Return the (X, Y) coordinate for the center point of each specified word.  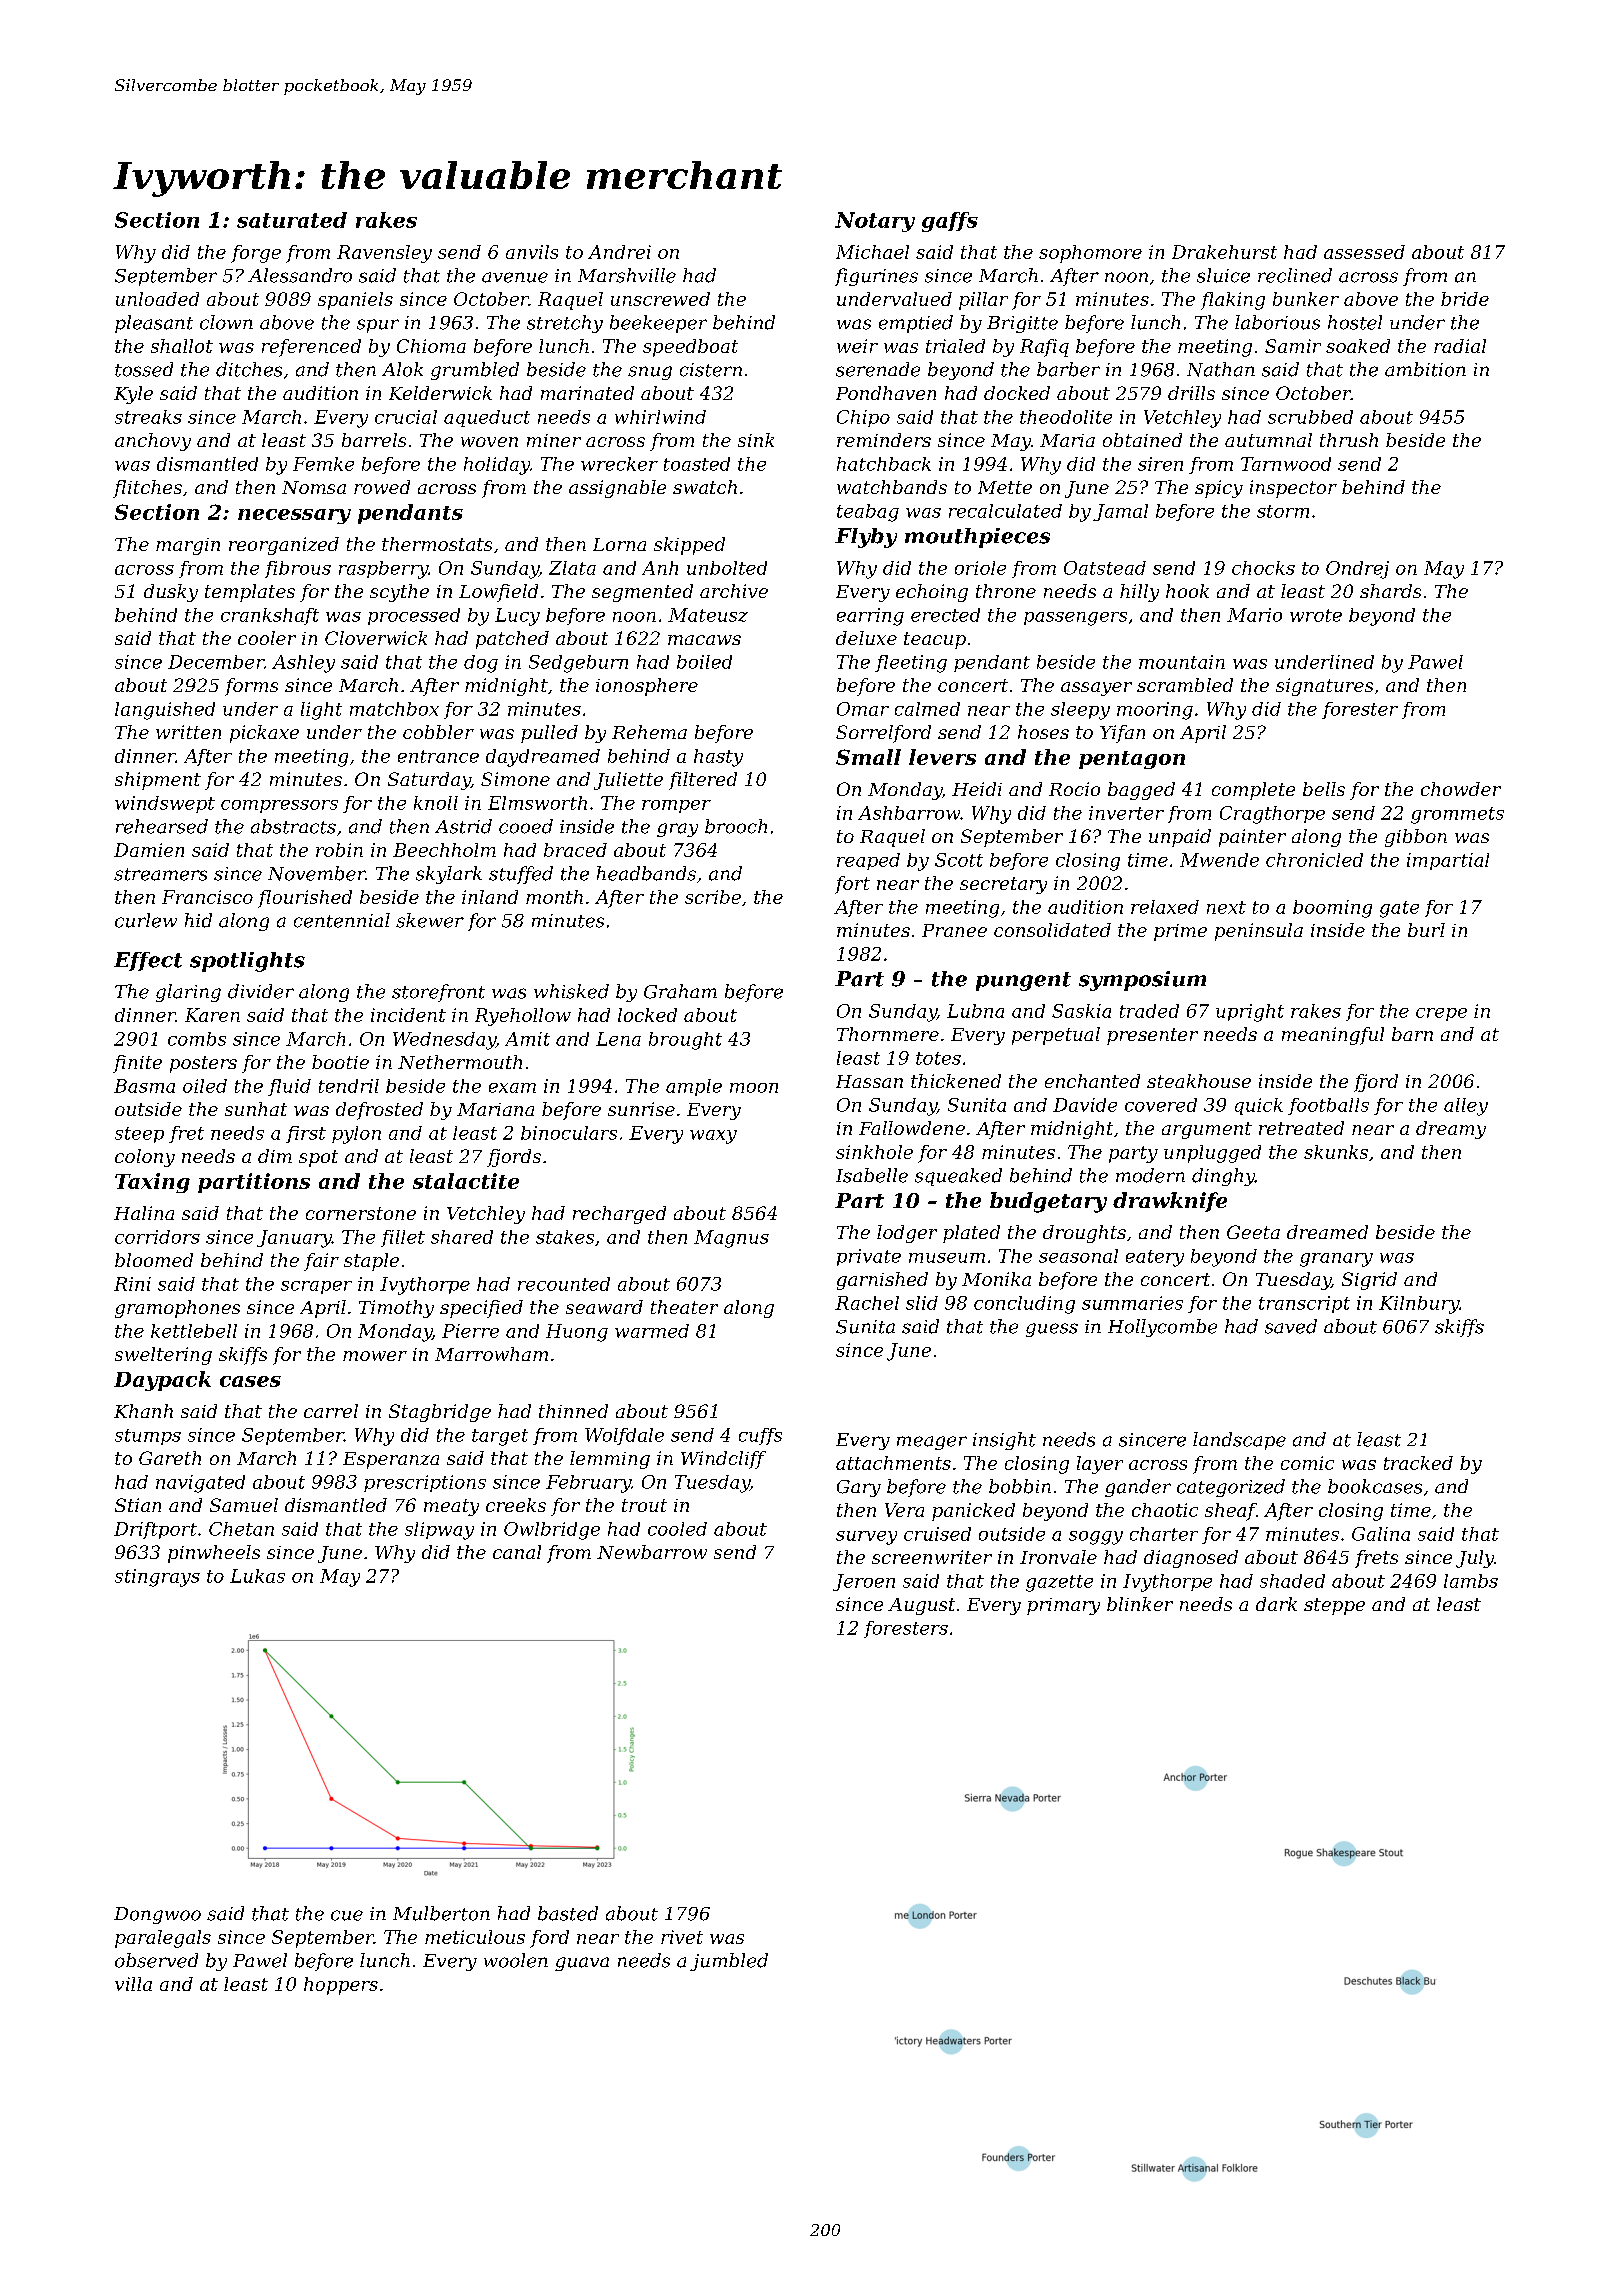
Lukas (257, 1576)
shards (1390, 591)
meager (932, 1443)
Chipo (863, 418)
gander (1138, 1488)
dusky (171, 593)
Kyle (133, 395)
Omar (863, 709)
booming (1332, 909)
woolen (516, 1960)
